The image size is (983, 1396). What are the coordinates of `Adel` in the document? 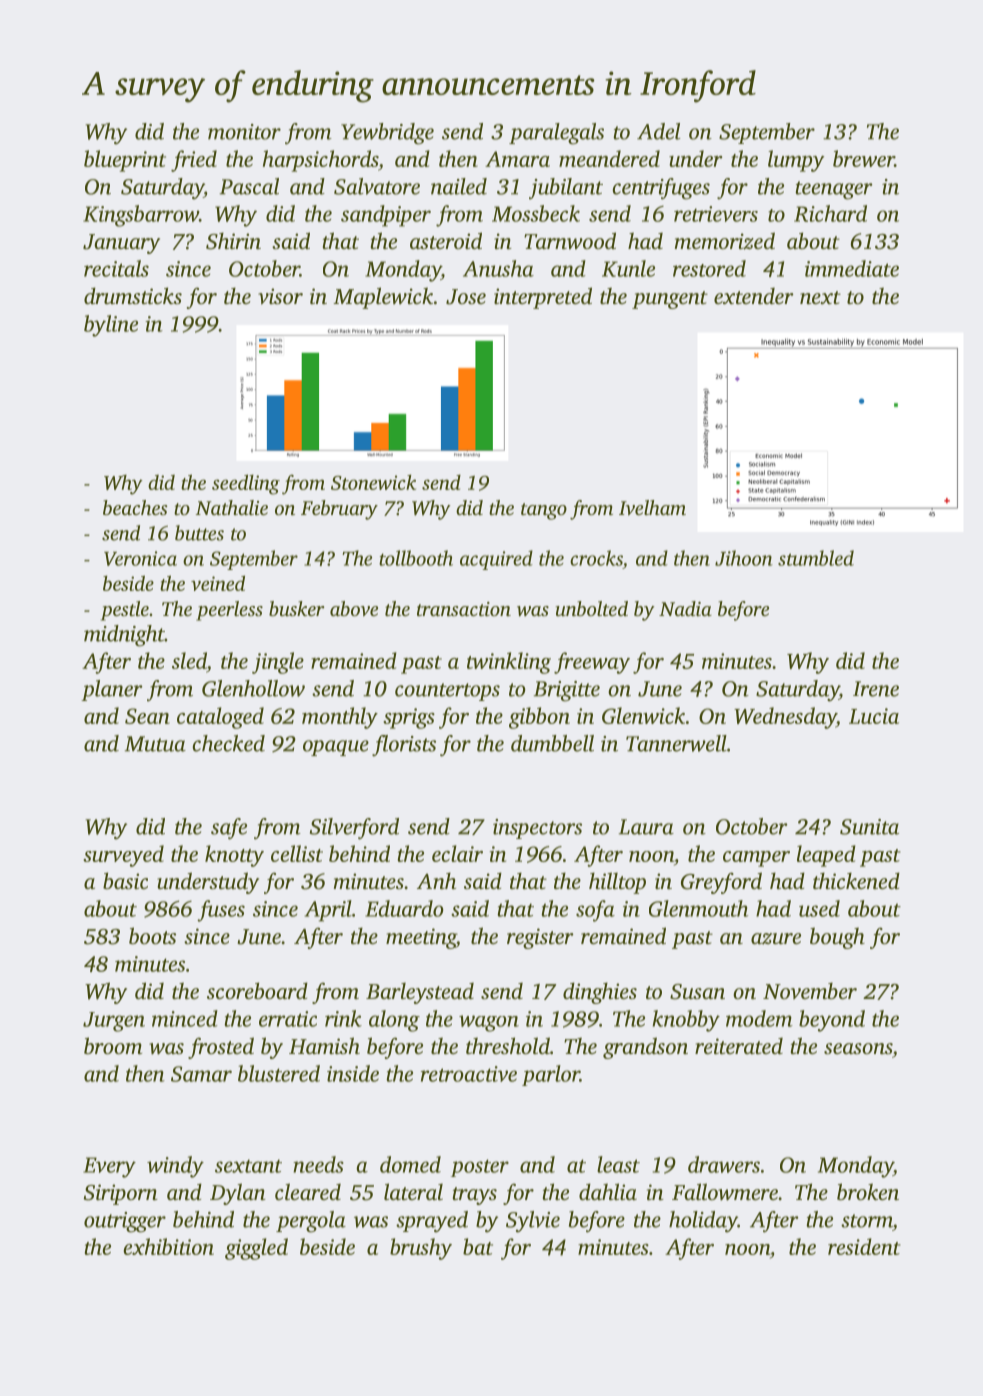 It's located at (658, 131).
